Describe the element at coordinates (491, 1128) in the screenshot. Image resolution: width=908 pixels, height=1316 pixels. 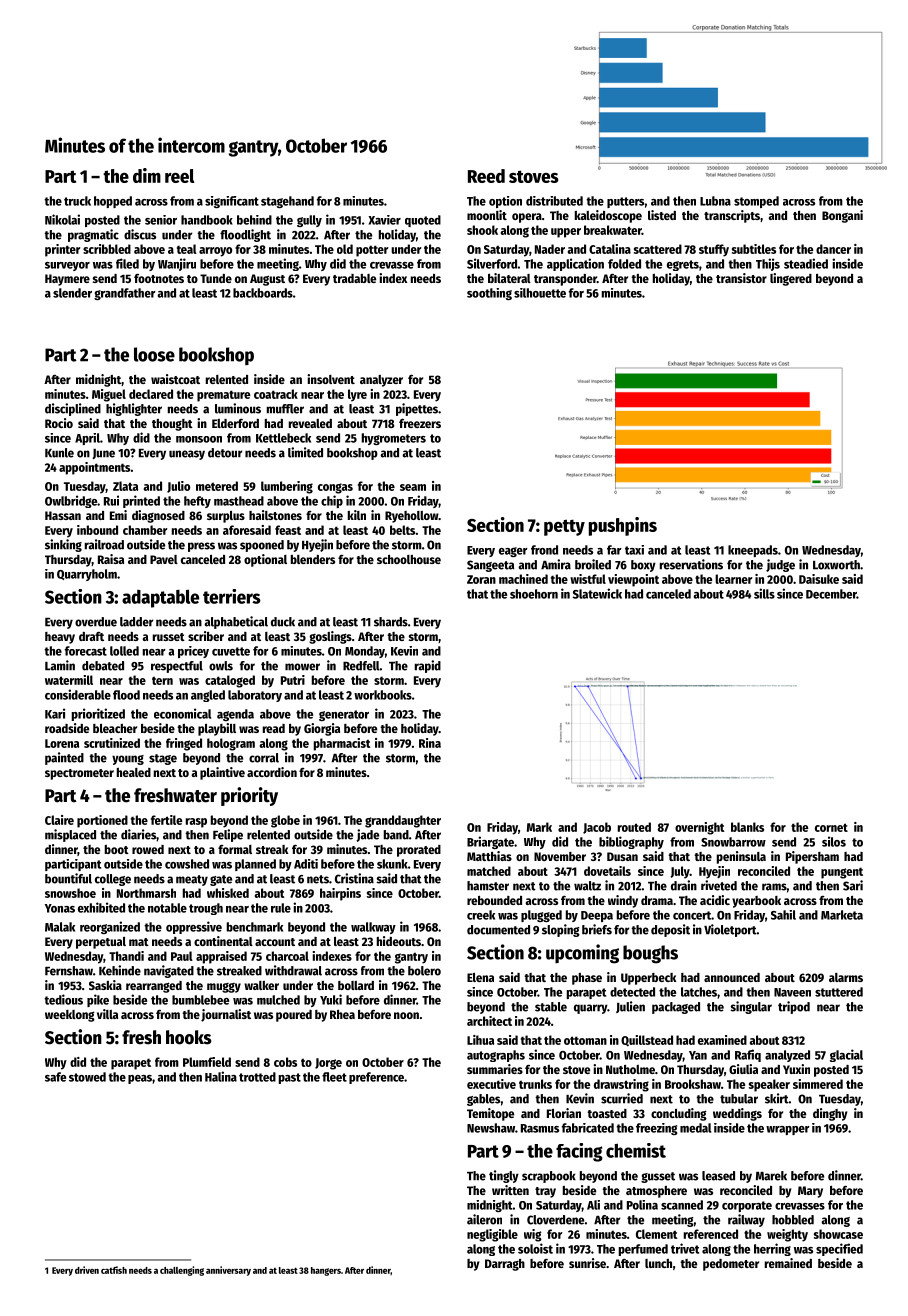
I see `Newshaw` at that location.
